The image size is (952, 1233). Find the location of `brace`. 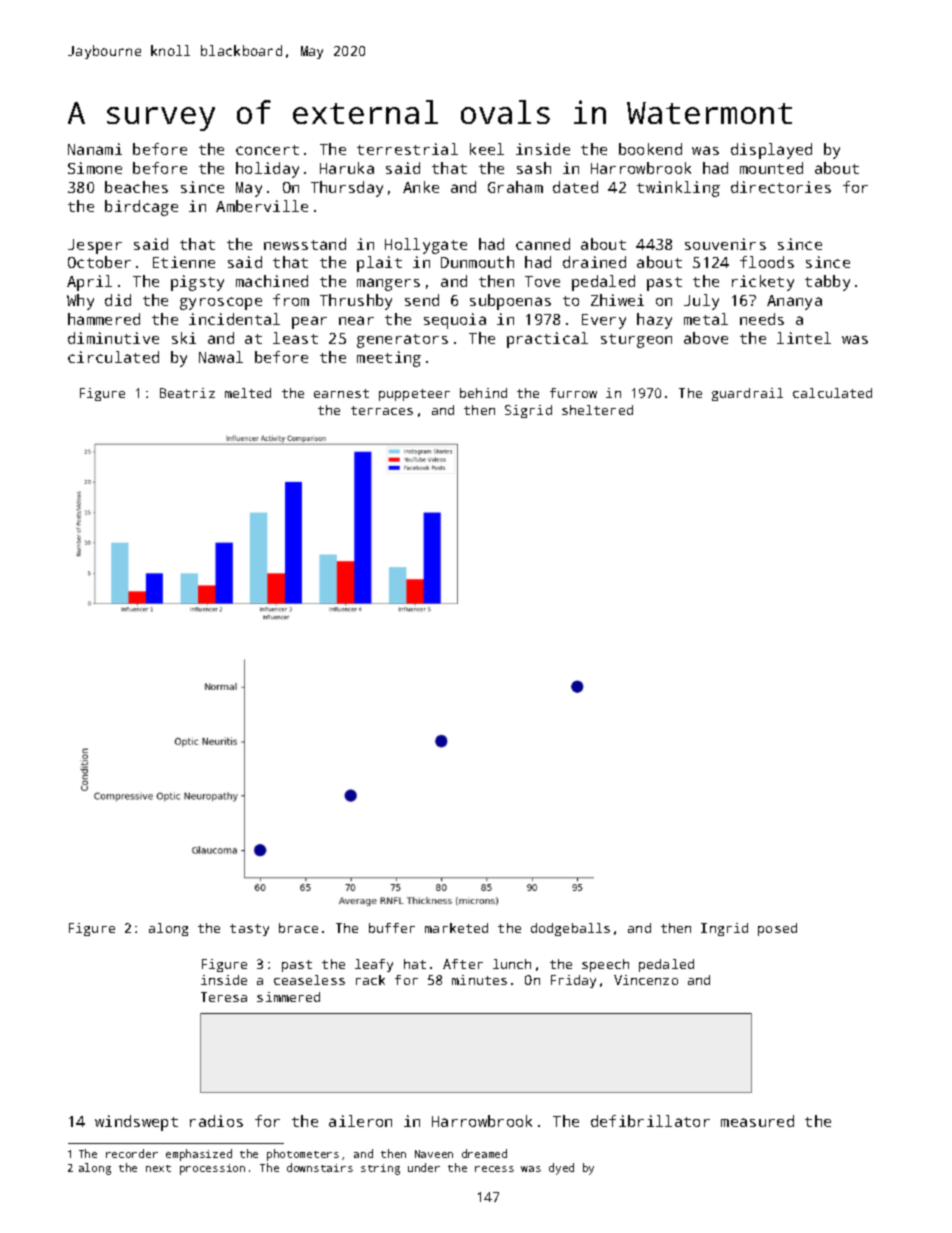

brace is located at coordinates (298, 928).
